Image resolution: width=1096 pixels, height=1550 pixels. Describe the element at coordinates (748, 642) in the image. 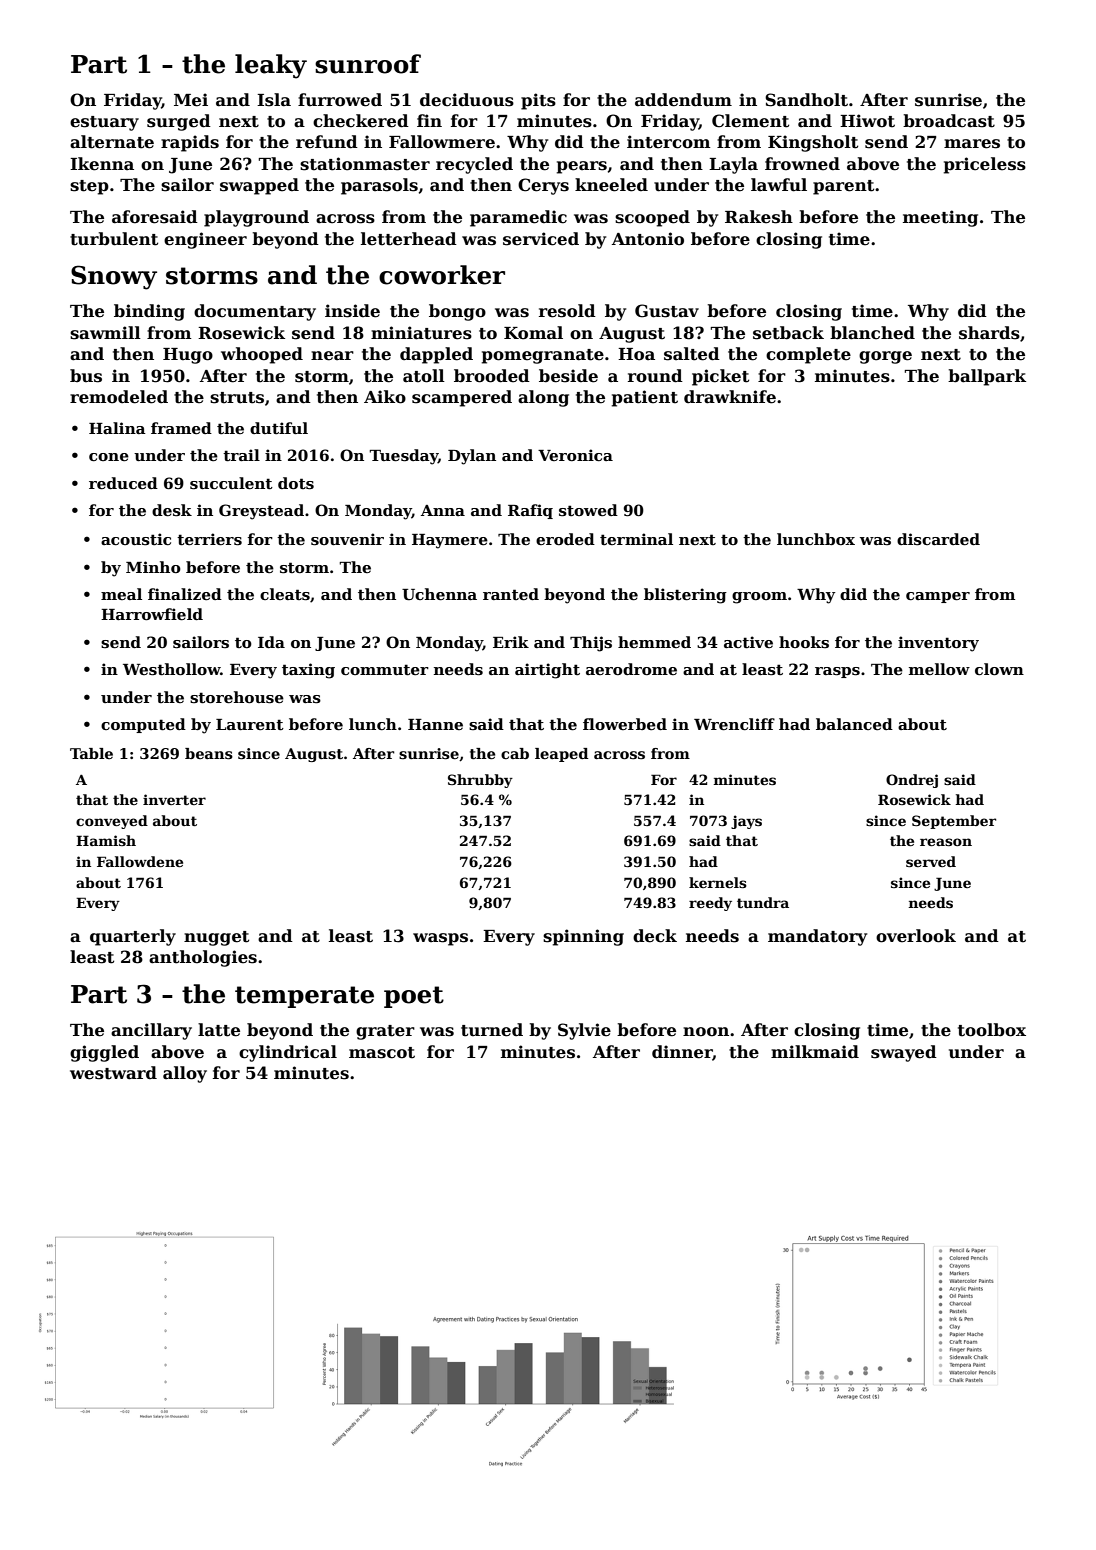

I see `active` at that location.
